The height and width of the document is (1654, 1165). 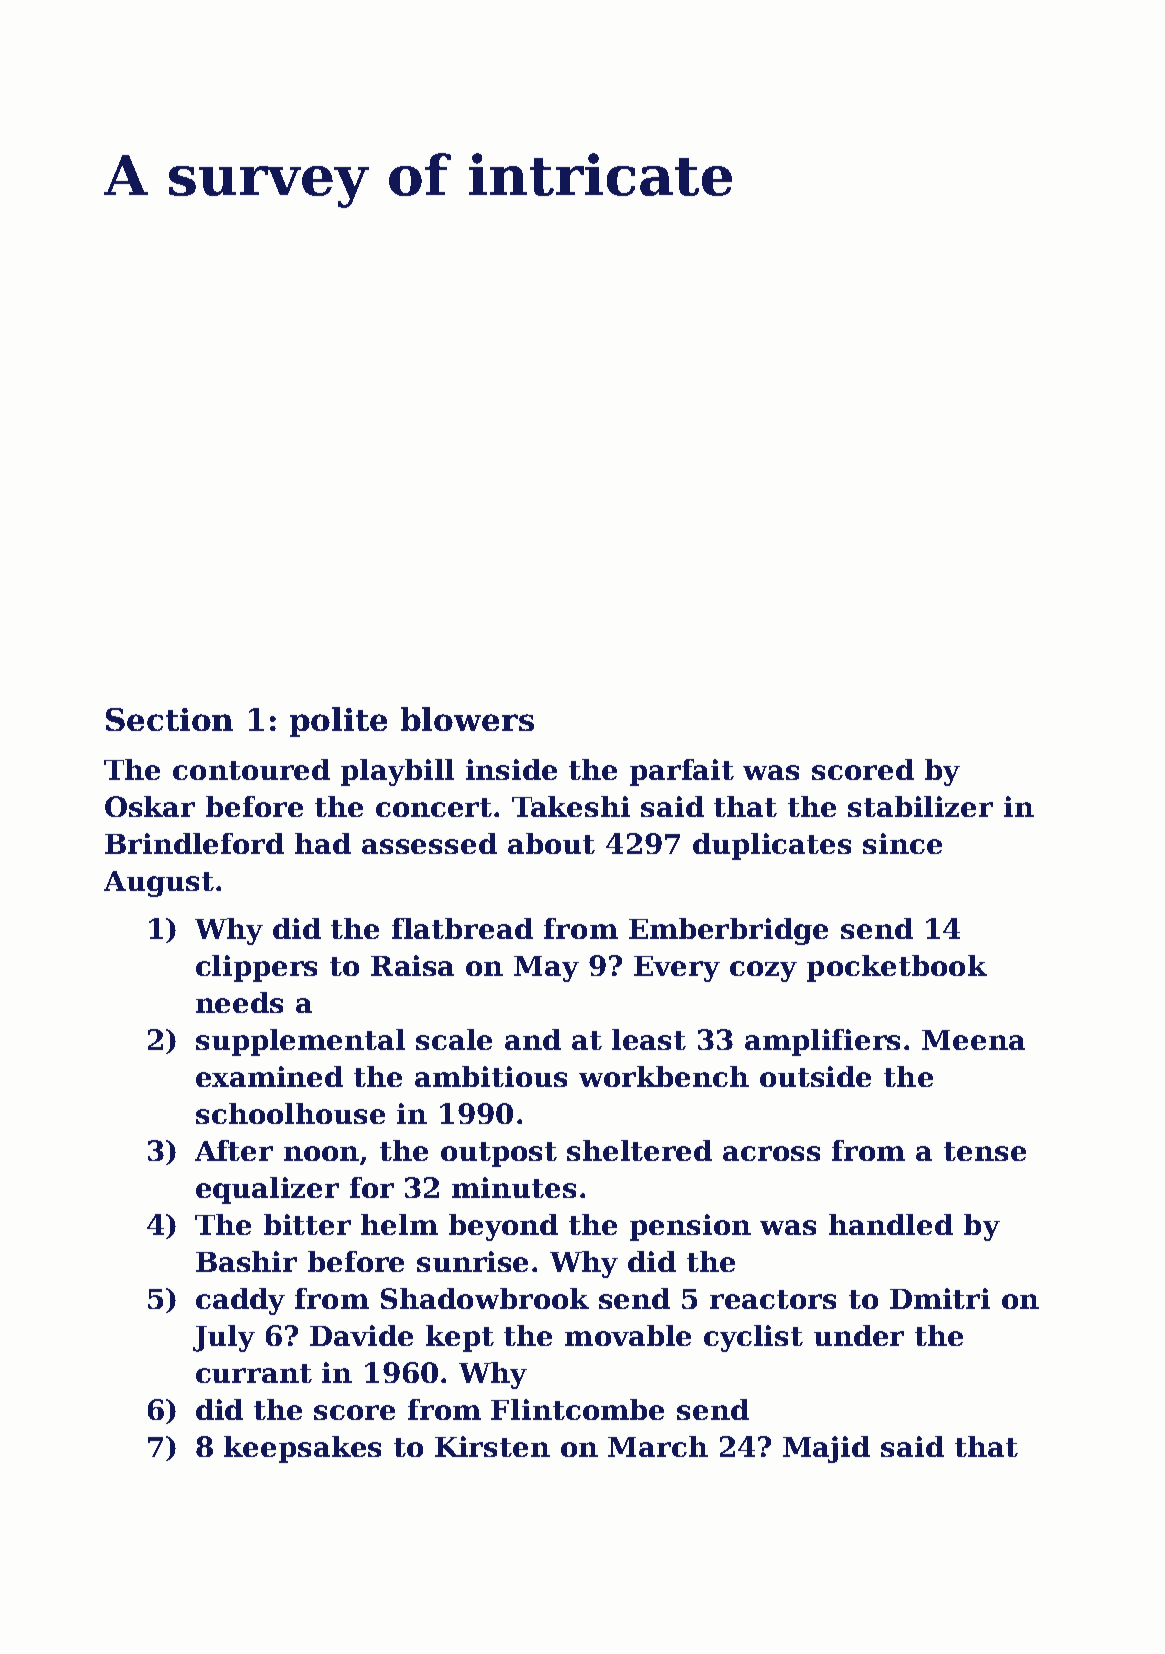 I want to click on currant, so click(x=254, y=1373).
